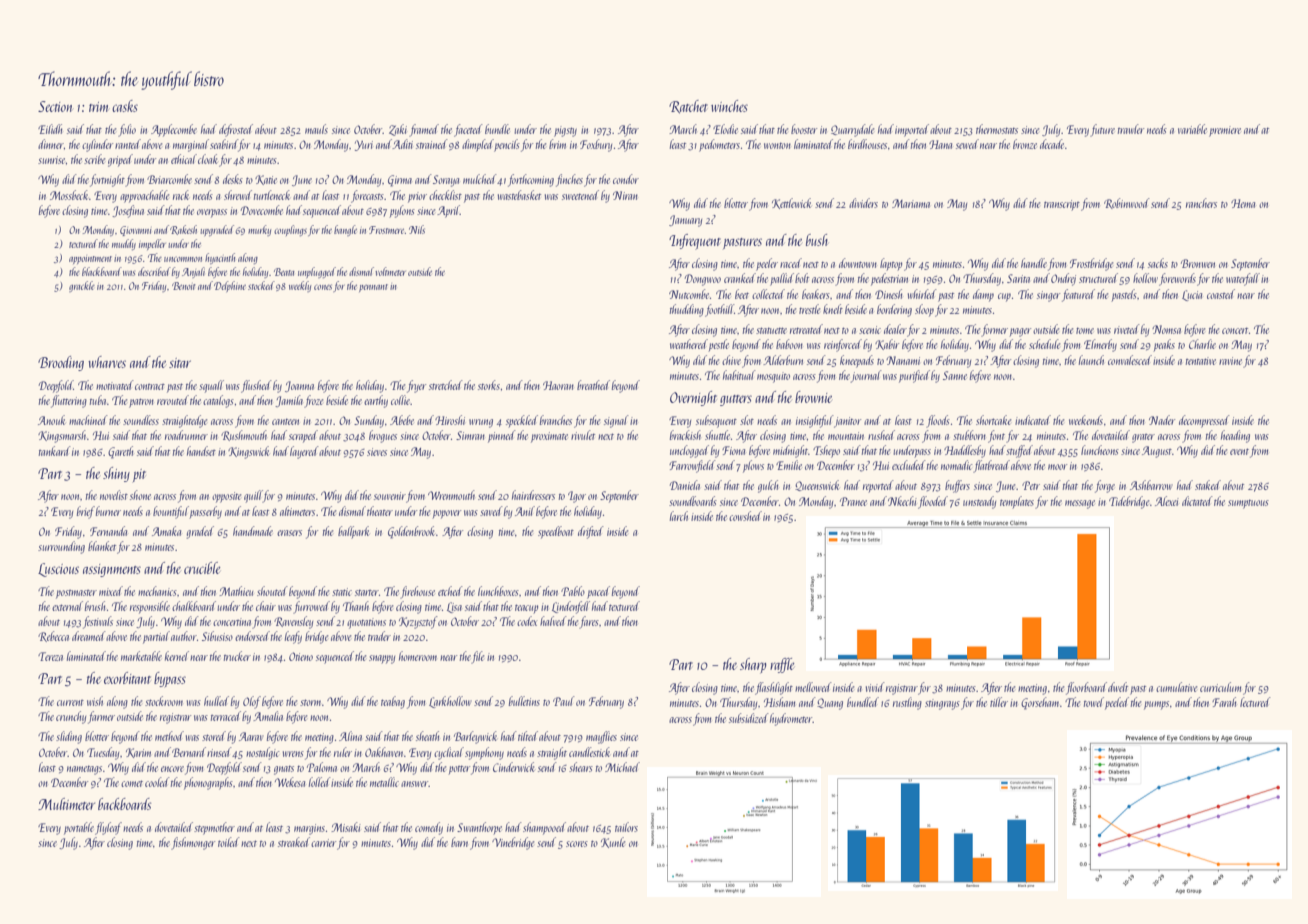  What do you see at coordinates (719, 145) in the page?
I see `pedometers` at bounding box center [719, 145].
